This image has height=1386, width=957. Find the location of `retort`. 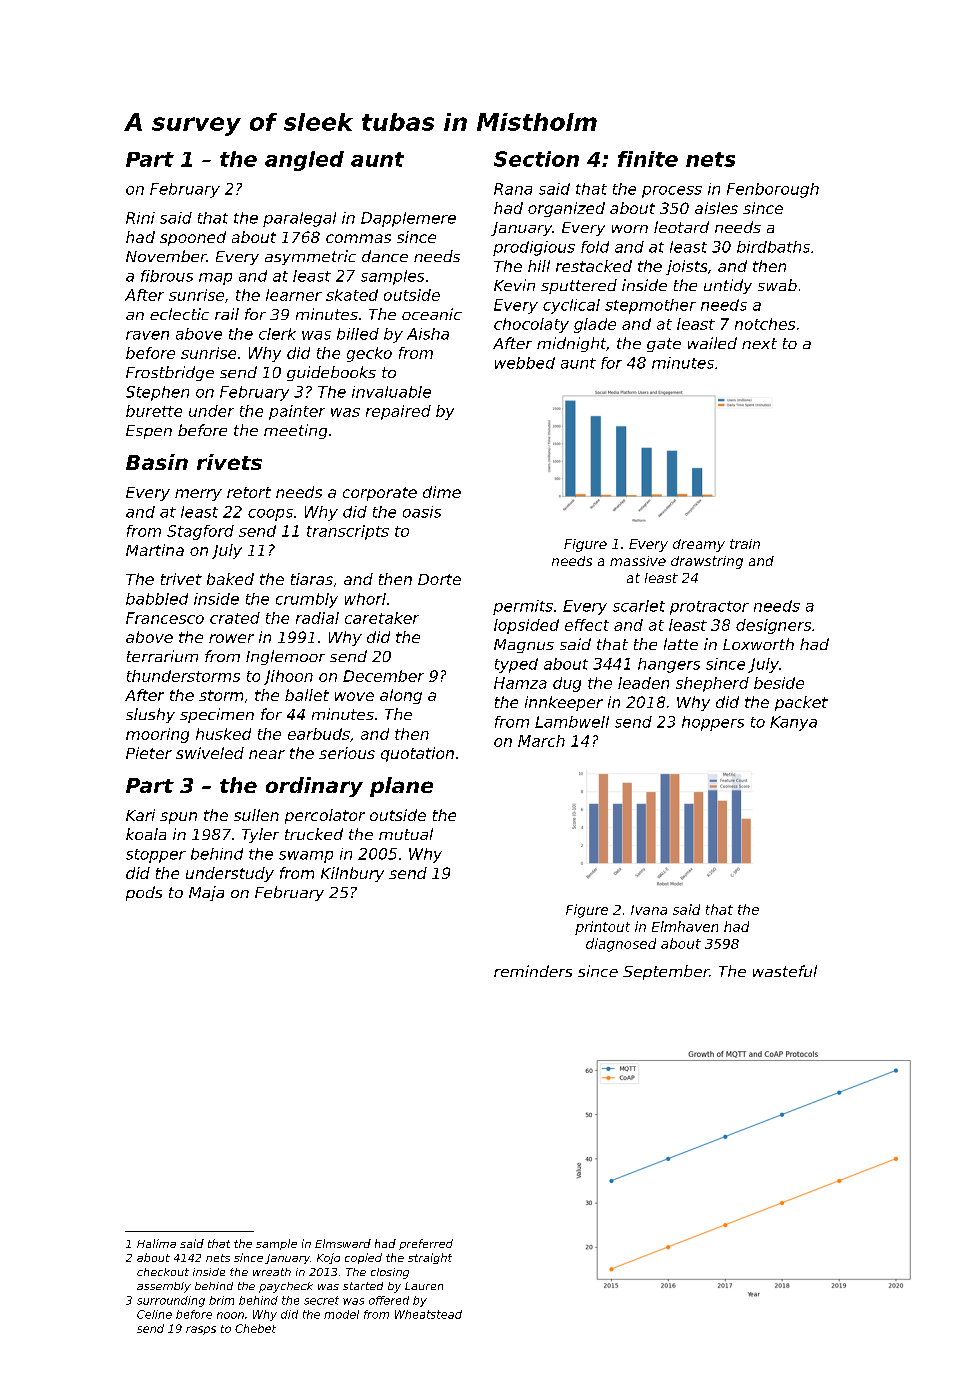

retort is located at coordinates (249, 492).
